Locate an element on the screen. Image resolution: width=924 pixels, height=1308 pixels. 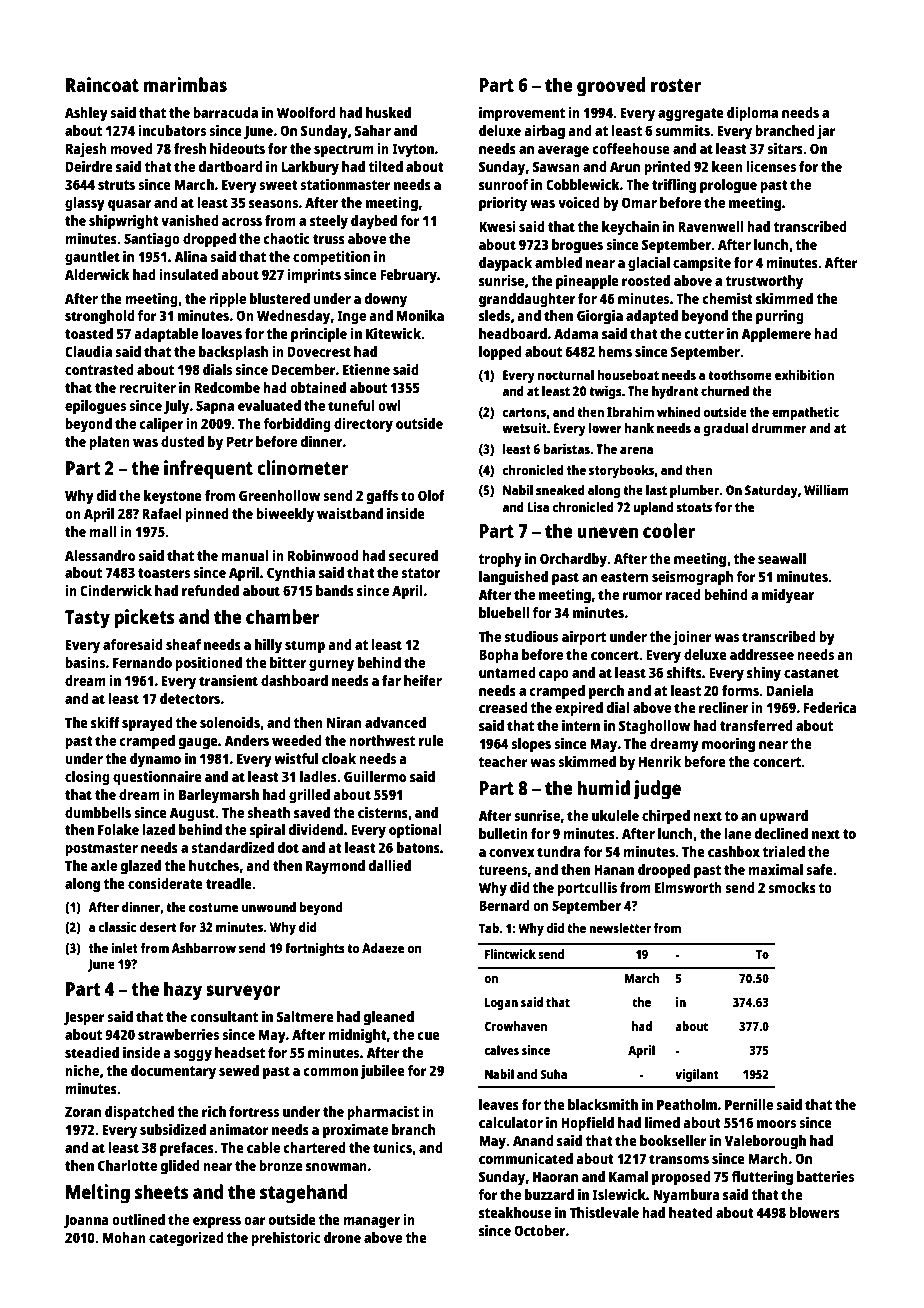
fortress is located at coordinates (254, 1111).
